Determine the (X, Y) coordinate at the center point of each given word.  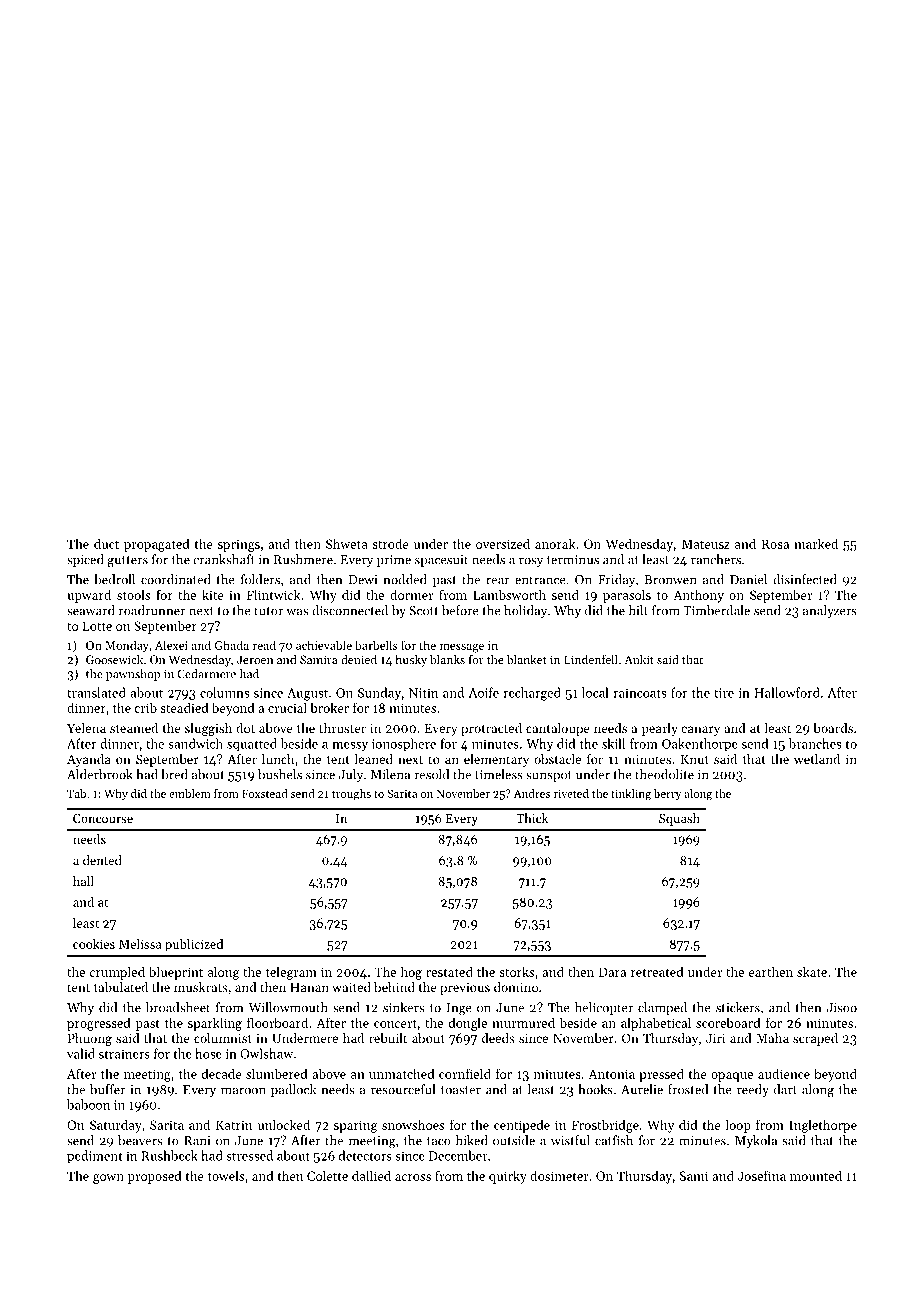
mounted (816, 1175)
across (413, 1177)
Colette (327, 1175)
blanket (527, 659)
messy (350, 746)
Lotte (97, 626)
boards (833, 728)
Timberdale (716, 610)
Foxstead (264, 793)
